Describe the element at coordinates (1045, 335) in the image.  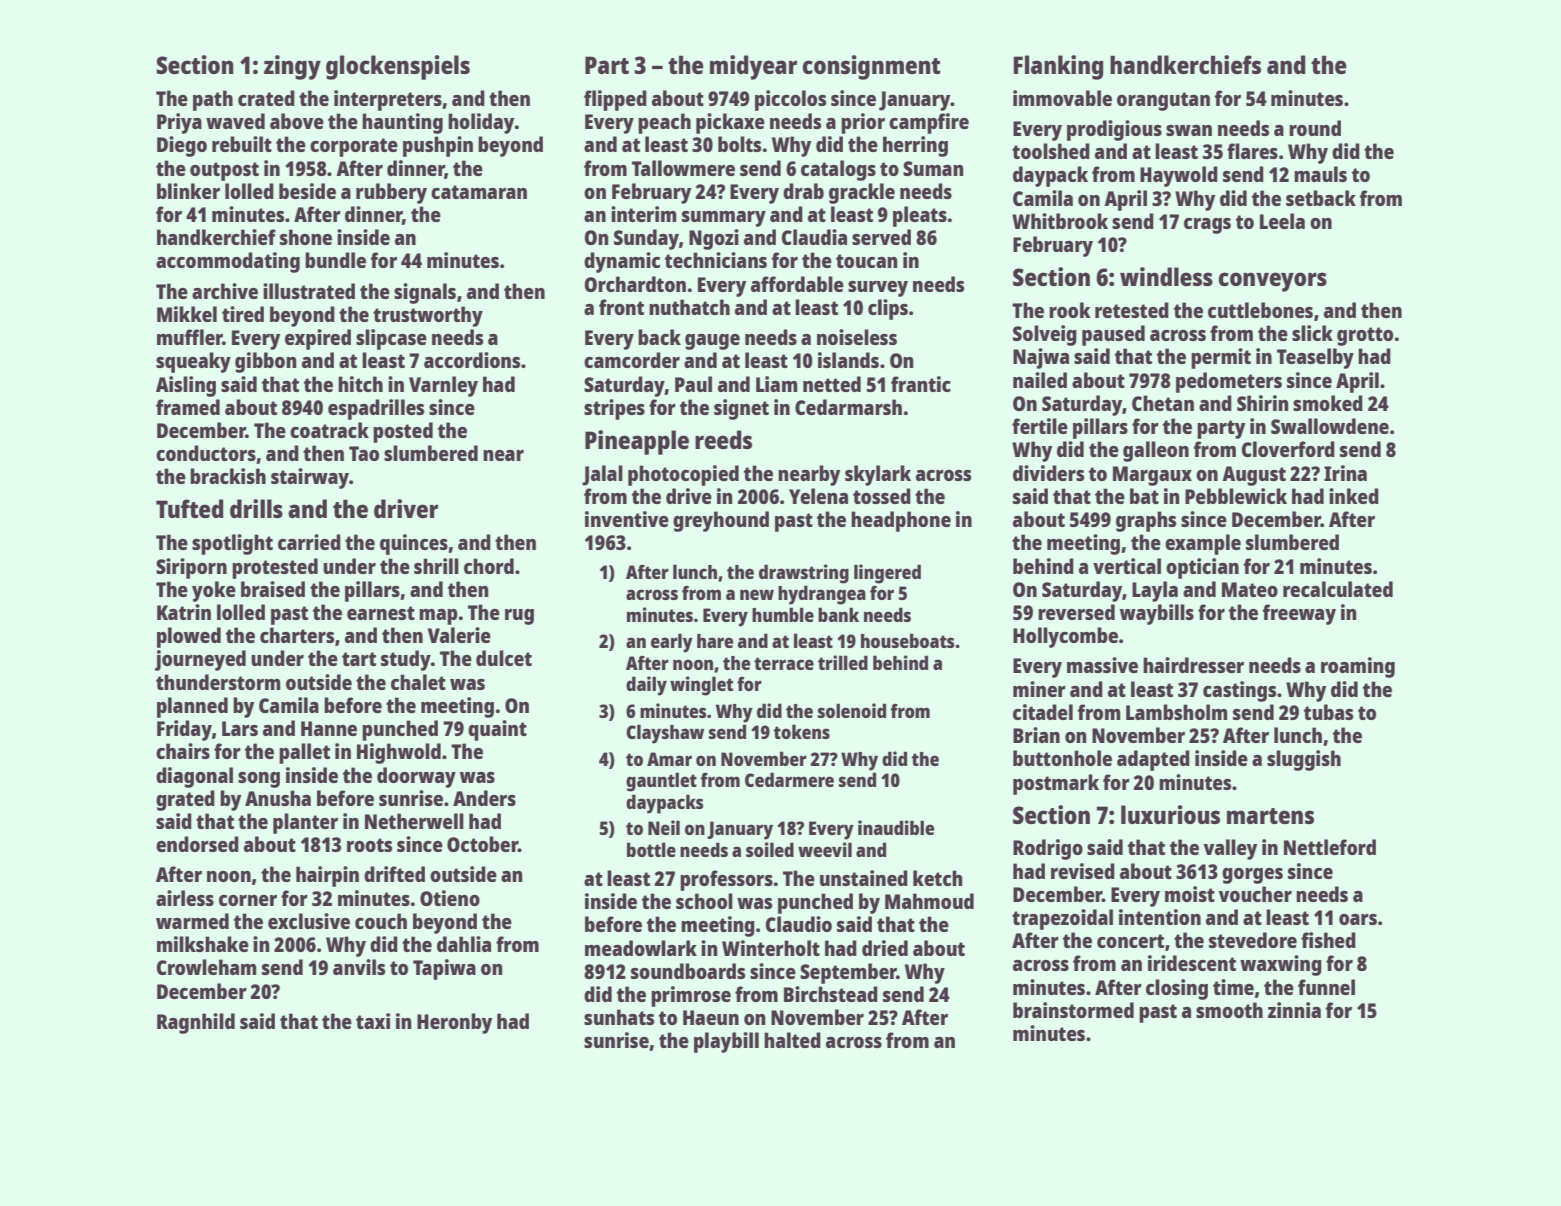
I see `Solveig` at that location.
